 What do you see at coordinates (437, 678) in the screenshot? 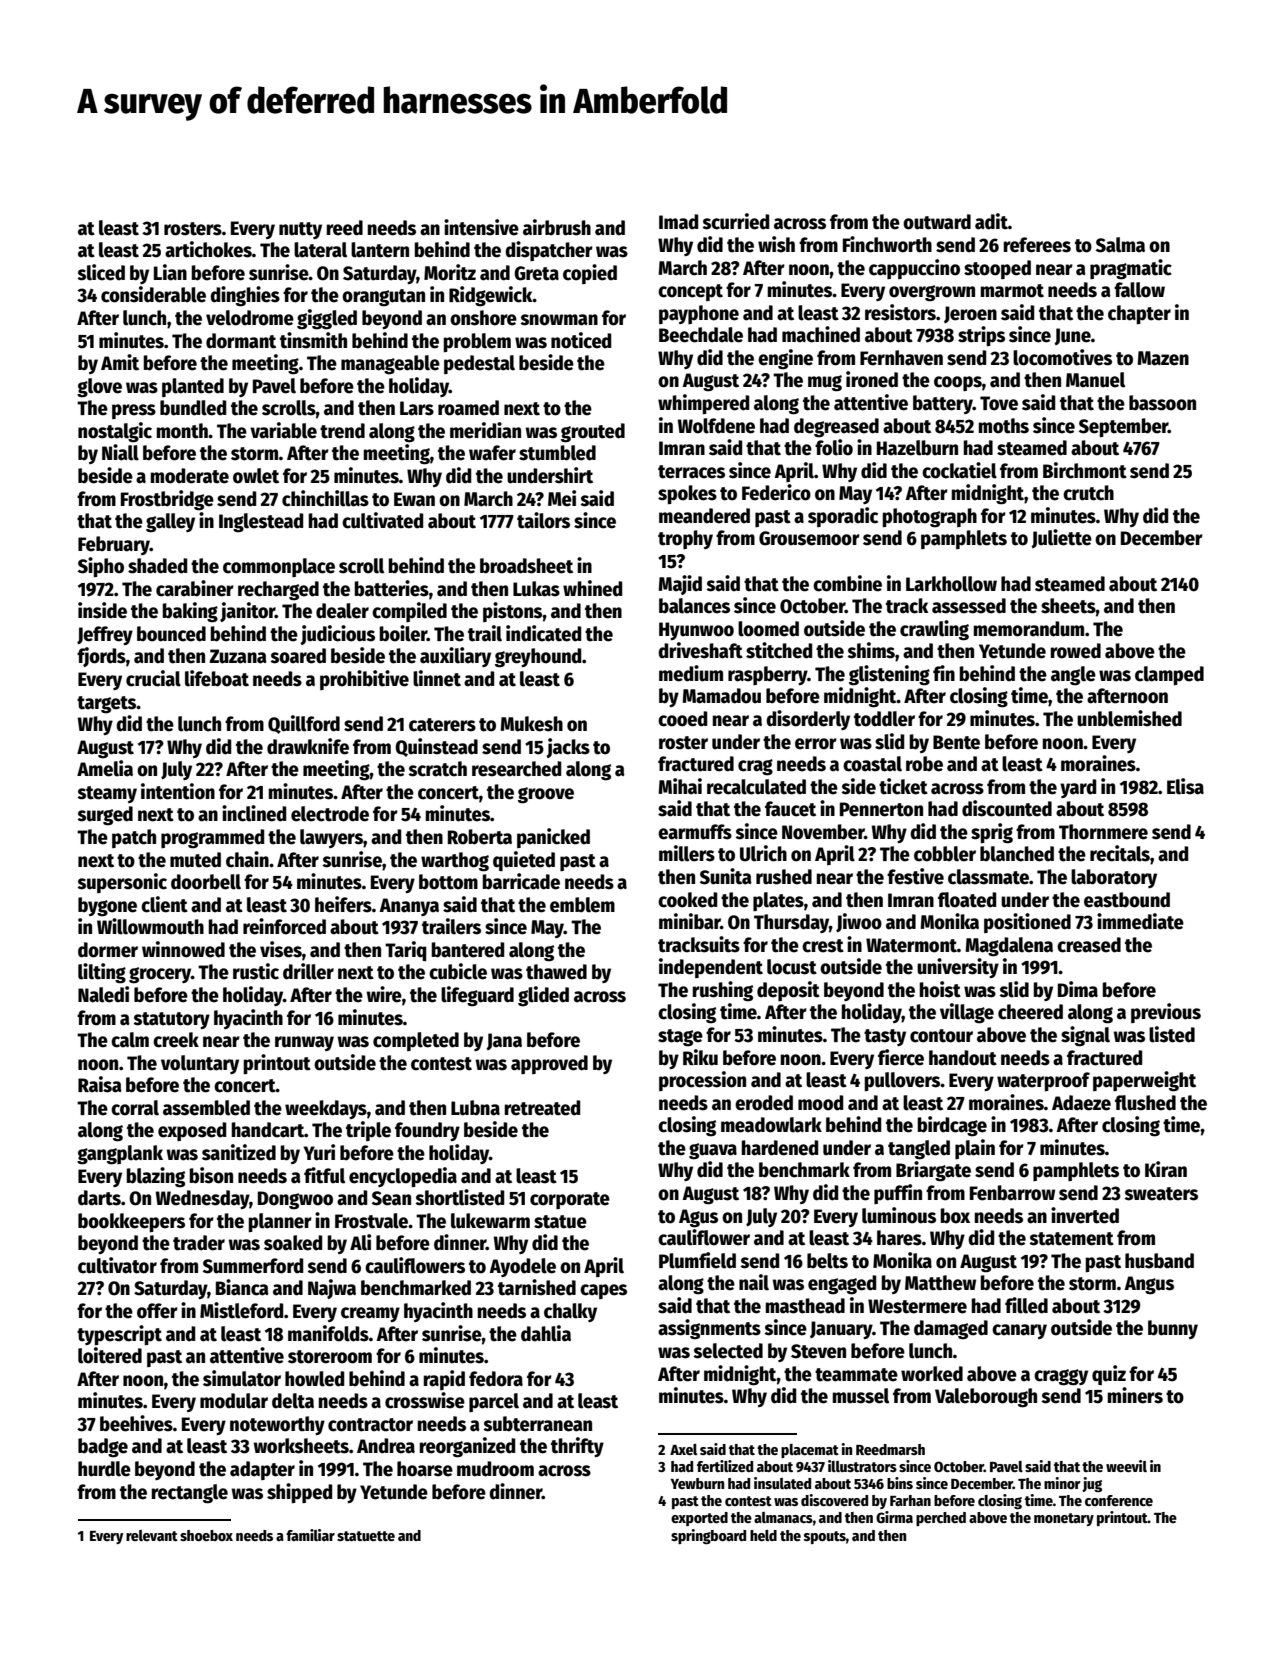
I see `linnet` at bounding box center [437, 678].
